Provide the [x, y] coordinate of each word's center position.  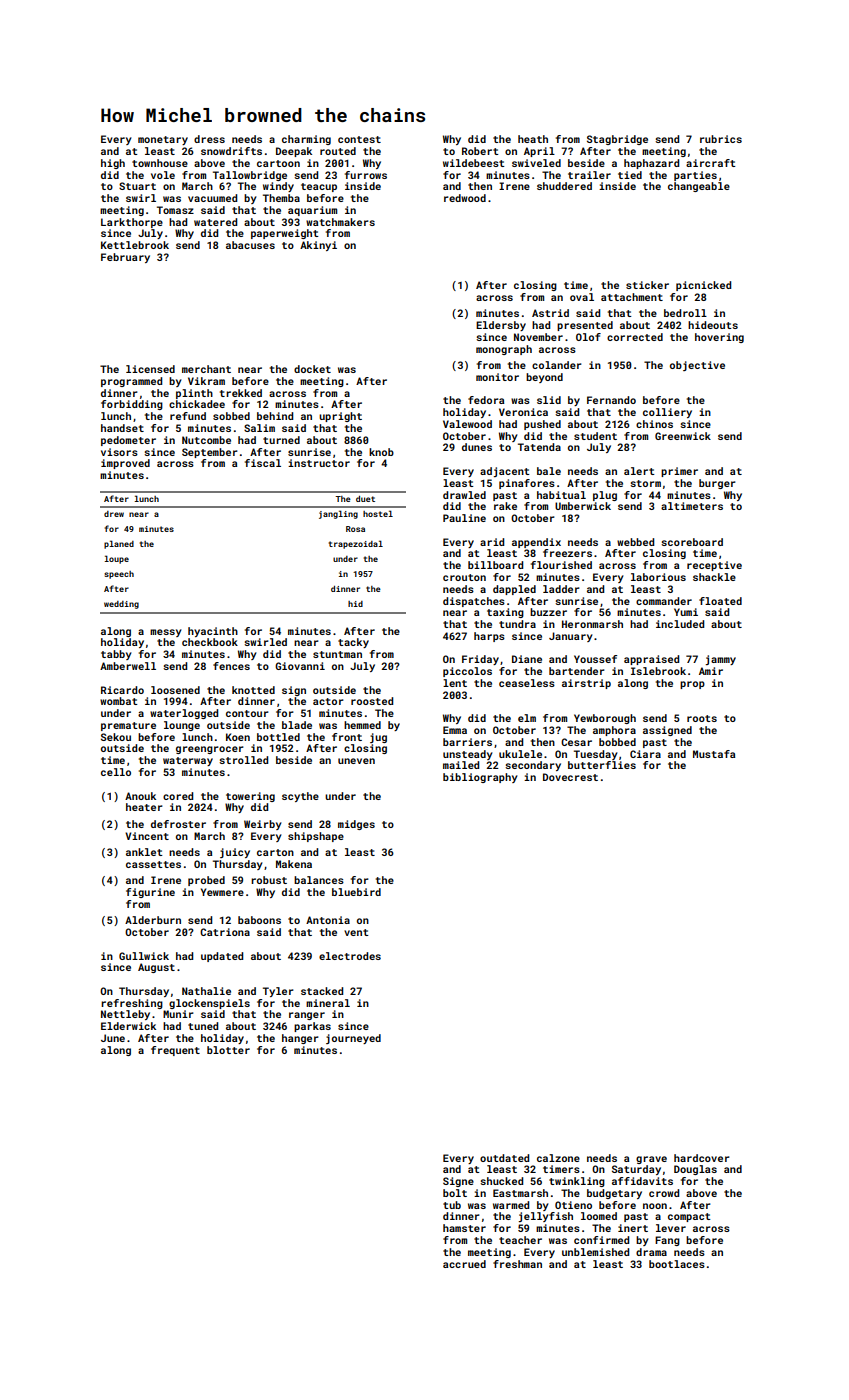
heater [144, 807]
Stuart [137, 186]
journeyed [353, 1039]
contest [359, 139]
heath [533, 139]
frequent [175, 1051]
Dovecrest [570, 777]
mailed [461, 765]
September [210, 453]
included [680, 624]
